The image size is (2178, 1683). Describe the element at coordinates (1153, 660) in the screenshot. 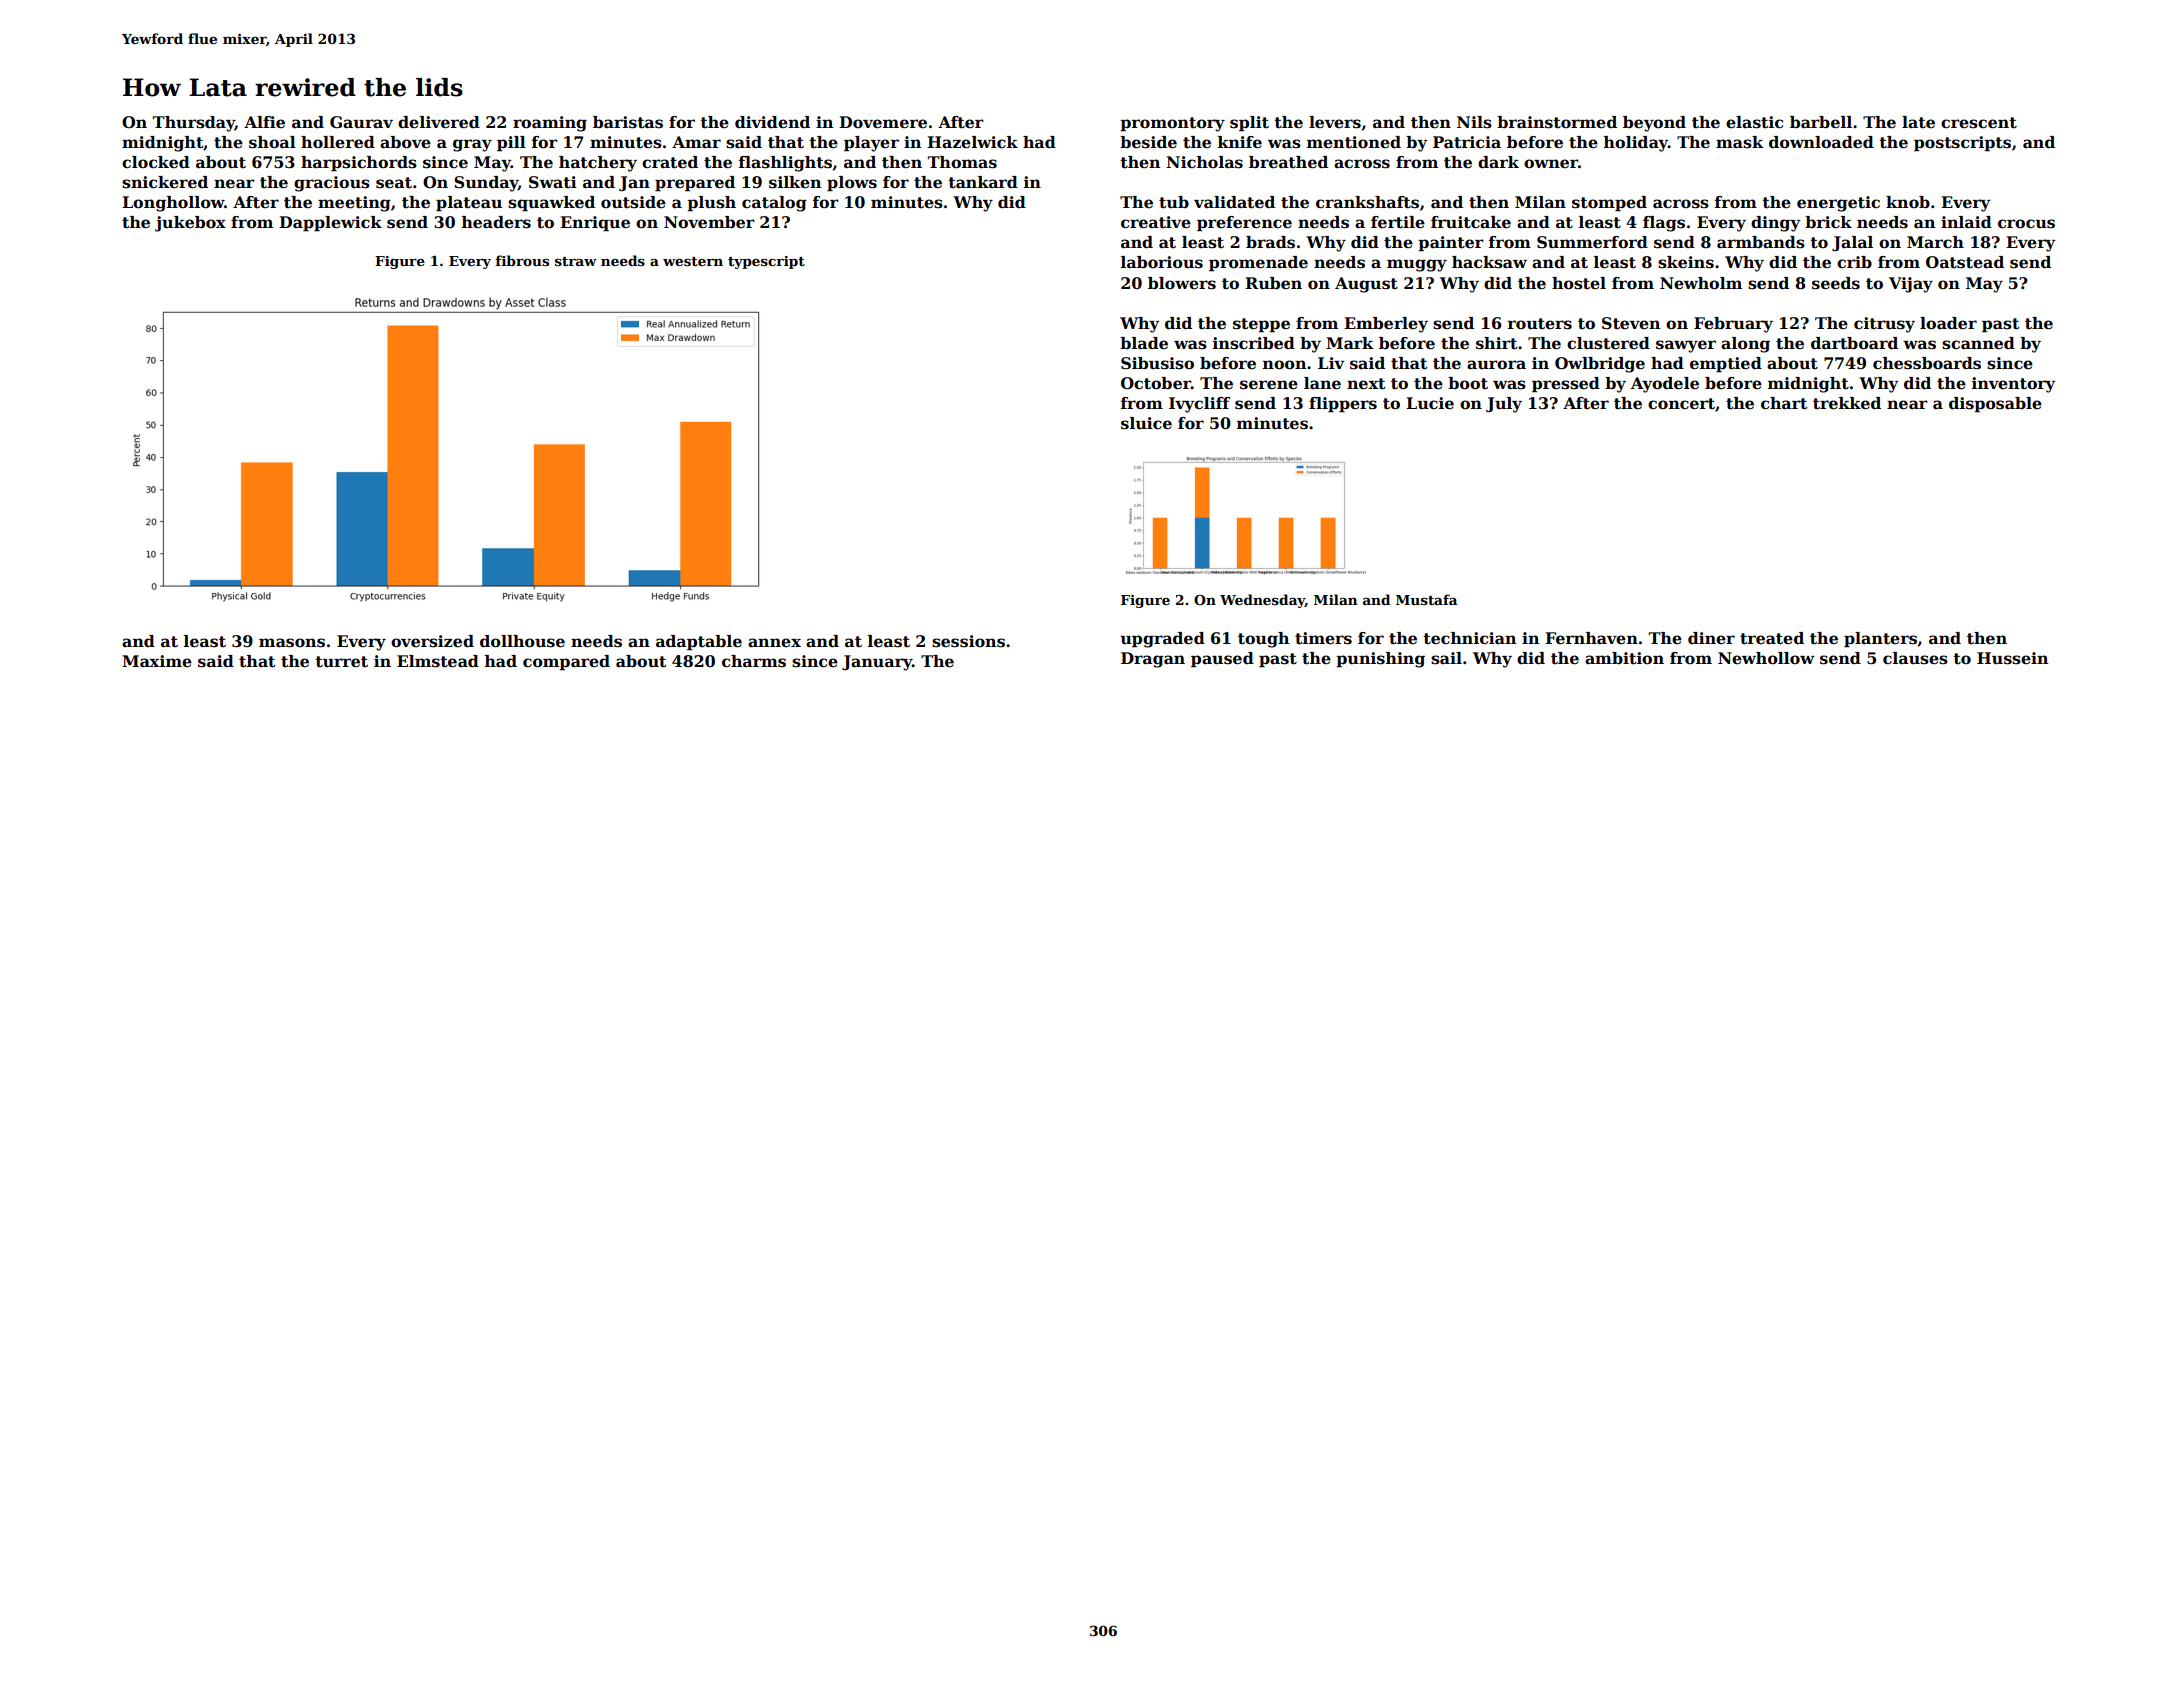

I see `Dragan` at that location.
